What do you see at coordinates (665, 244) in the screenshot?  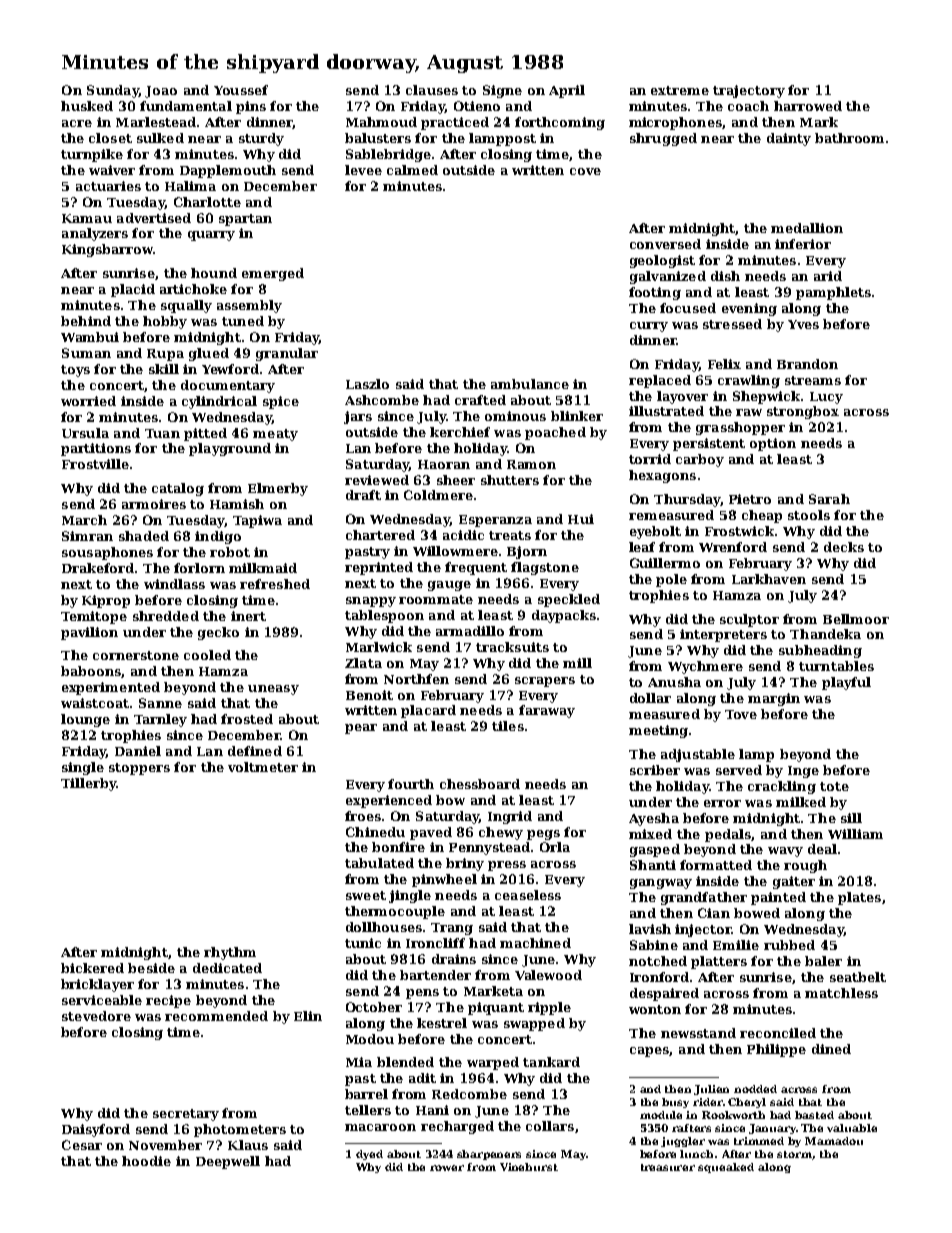 I see `conversed` at bounding box center [665, 244].
